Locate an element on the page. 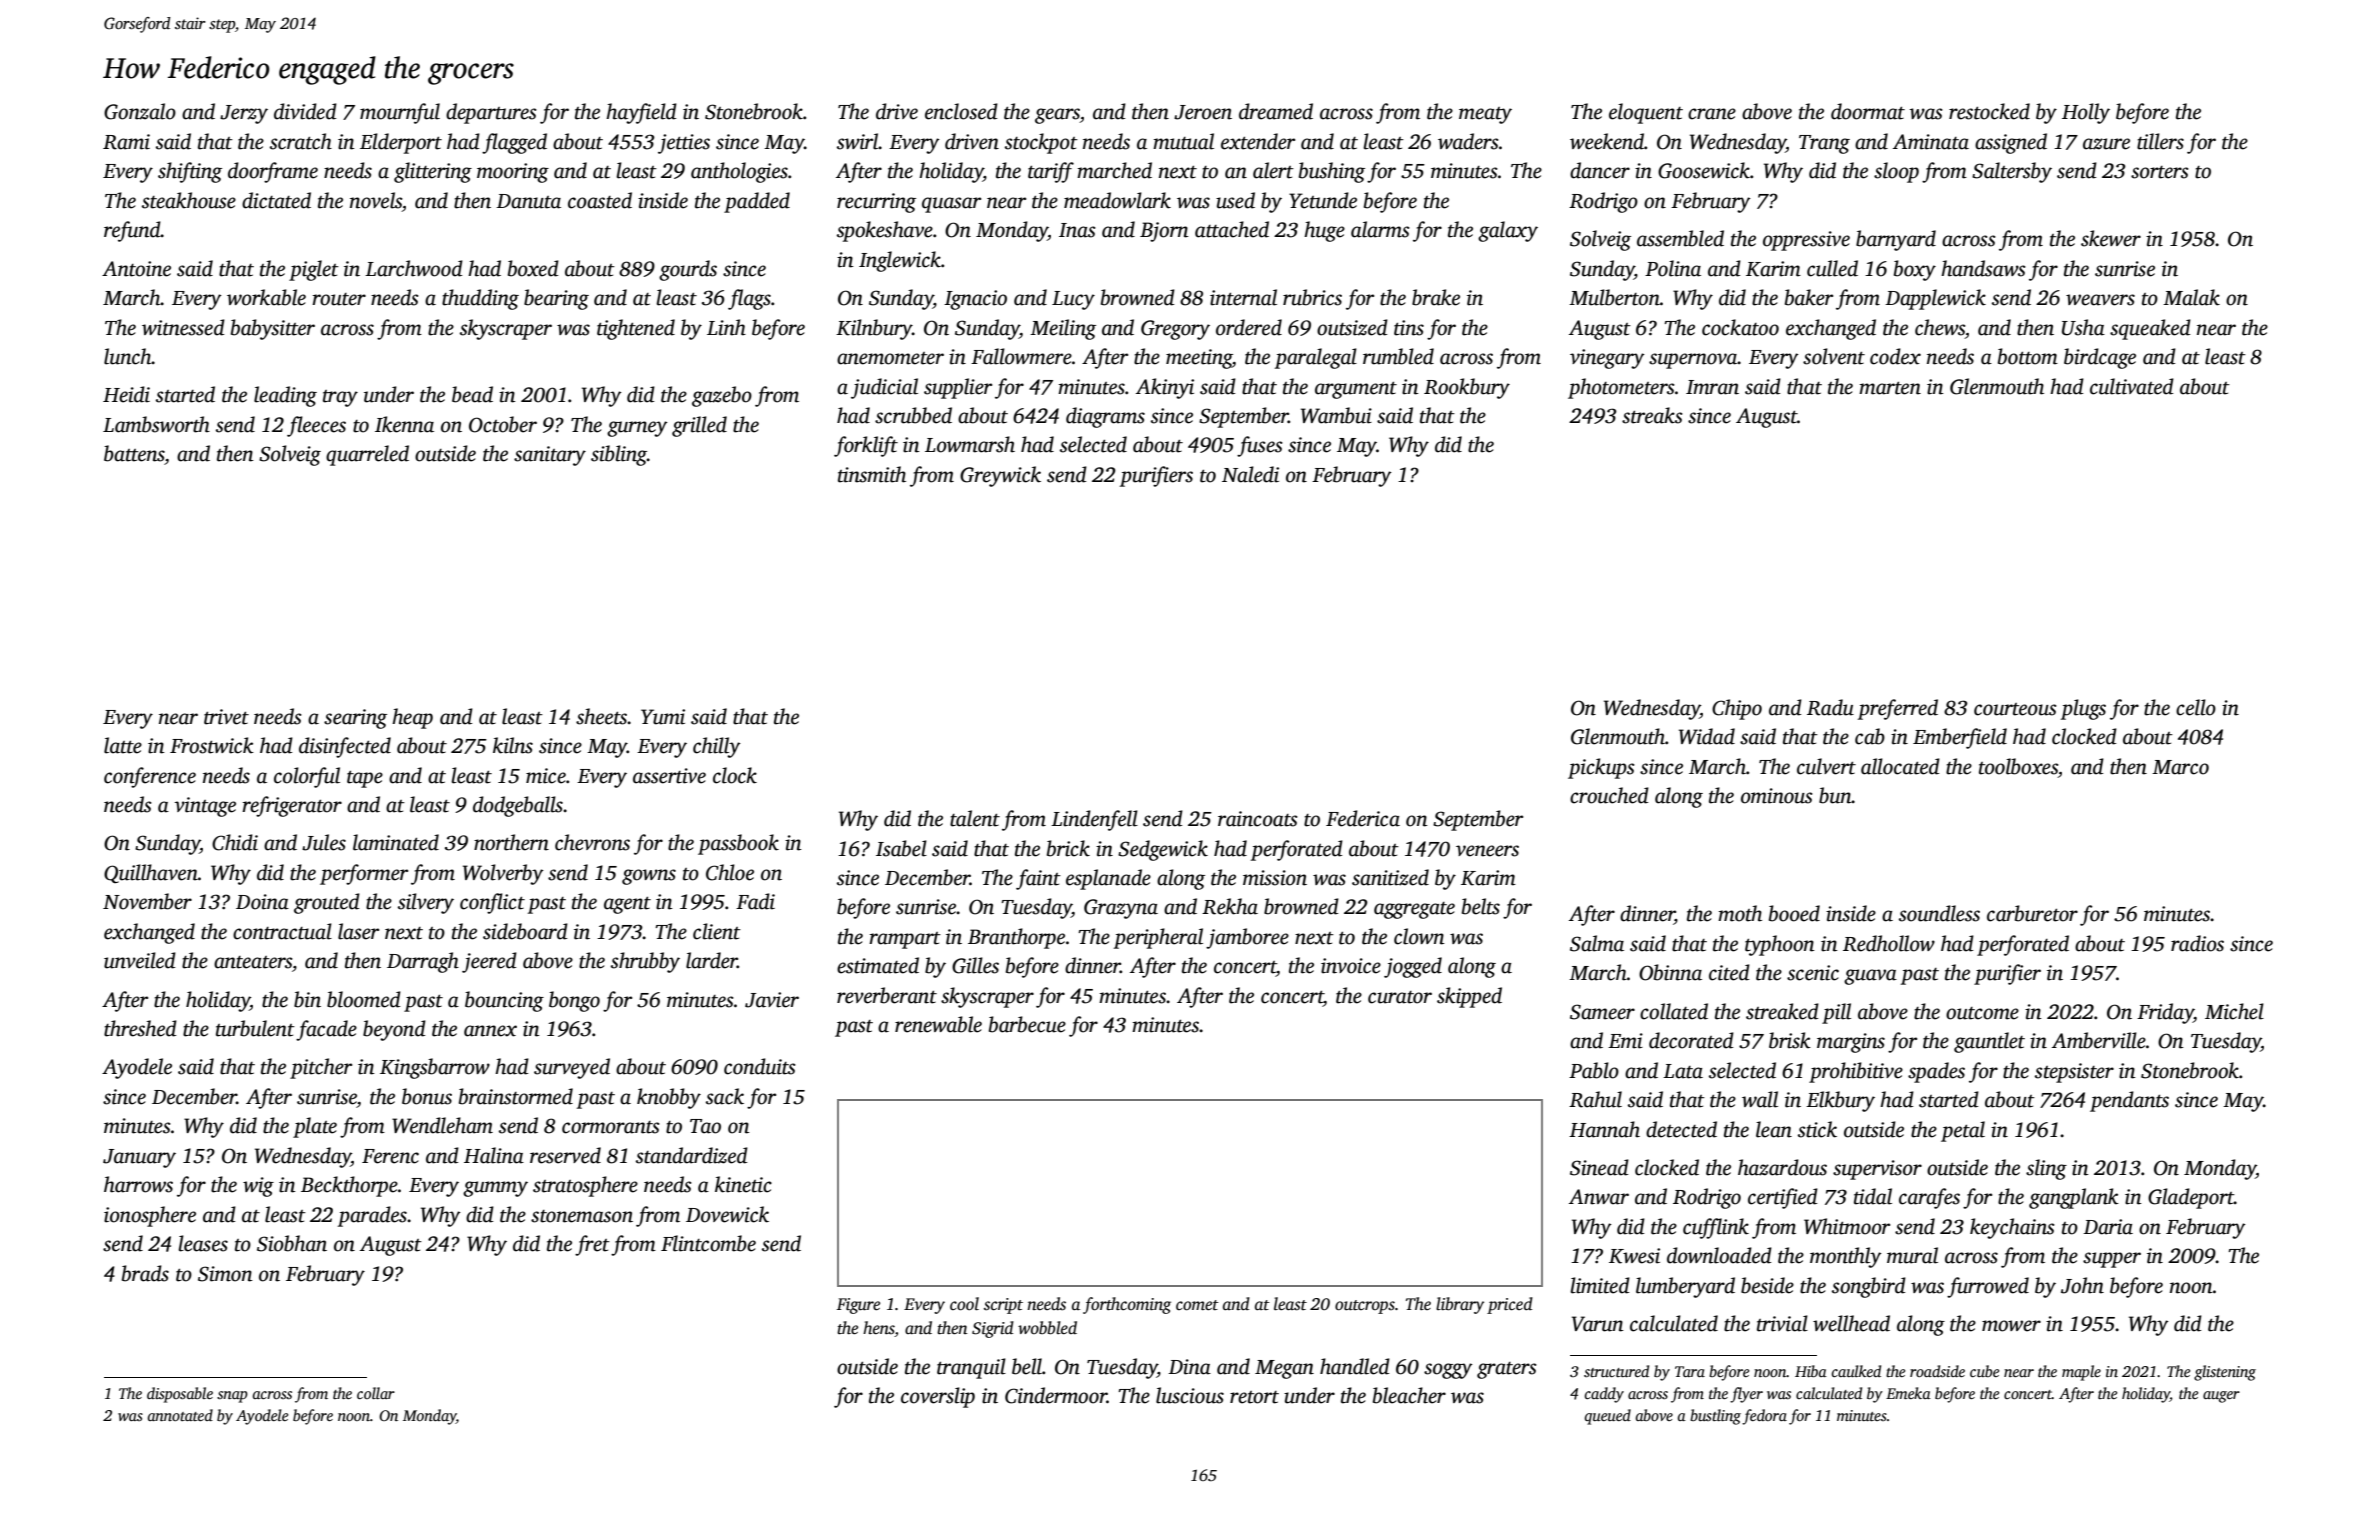 This page has height=1540, width=2380. Yumi is located at coordinates (663, 717).
